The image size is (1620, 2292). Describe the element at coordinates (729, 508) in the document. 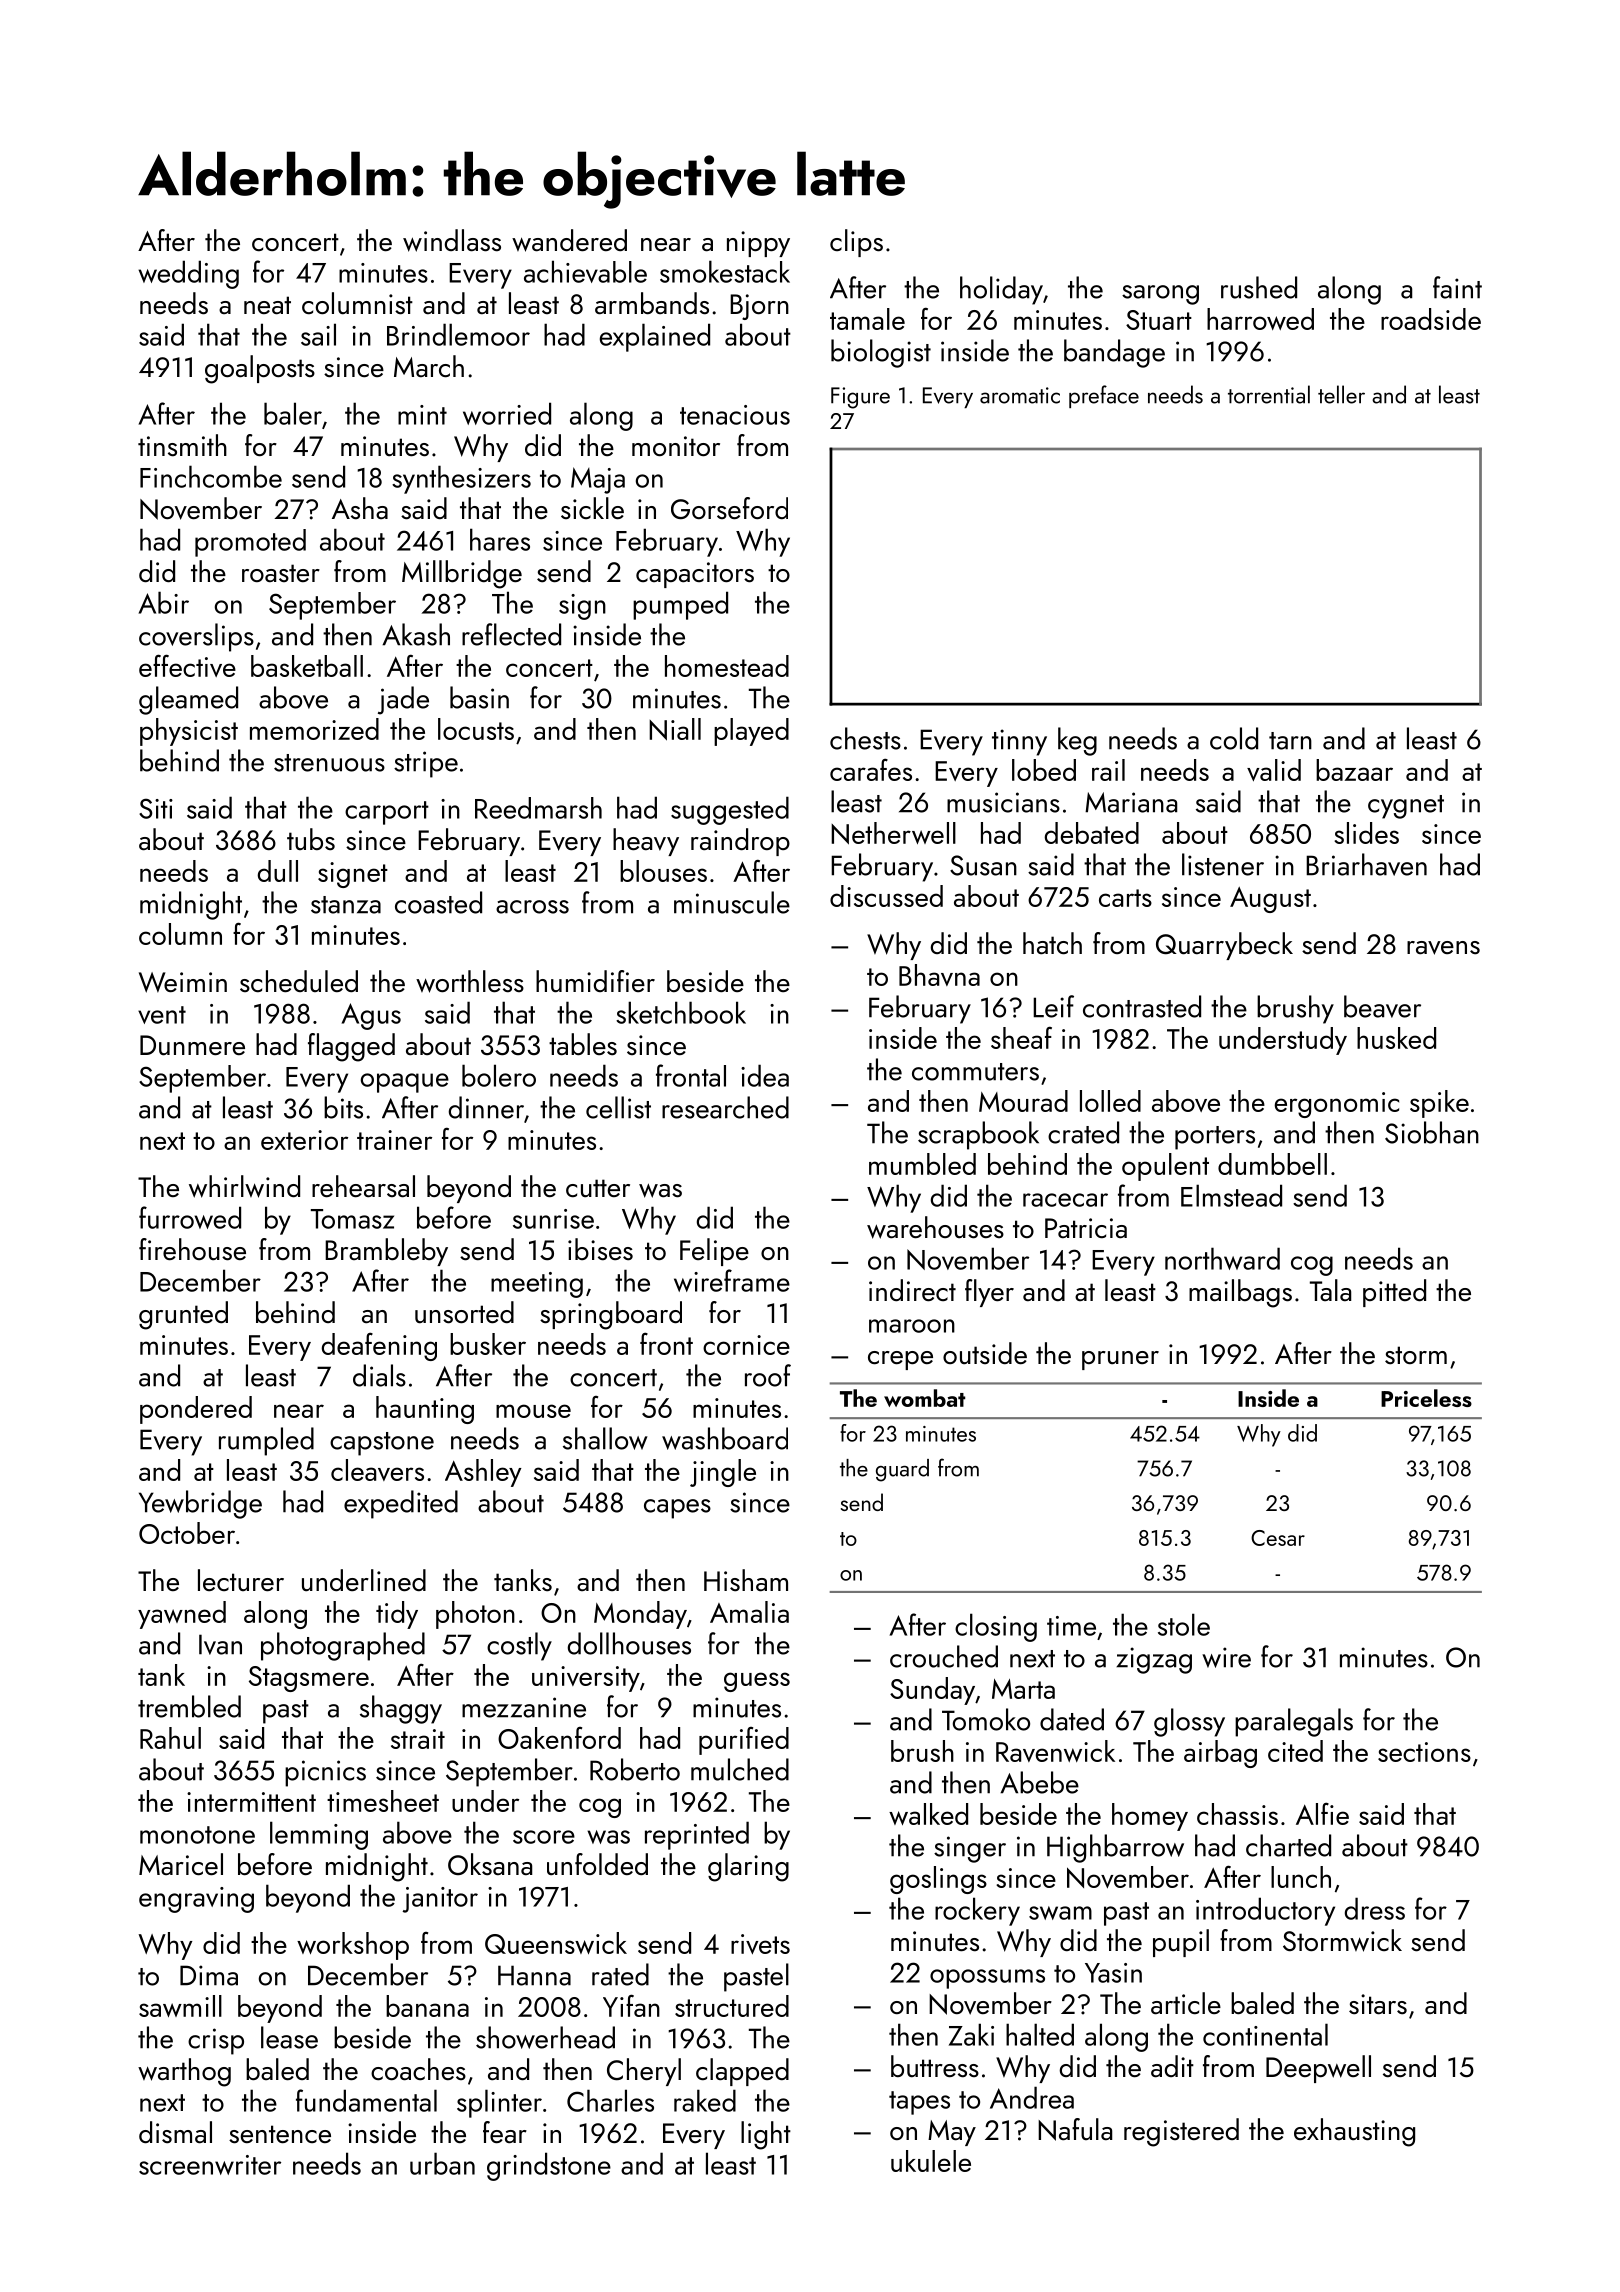

I see `Gorseford` at that location.
